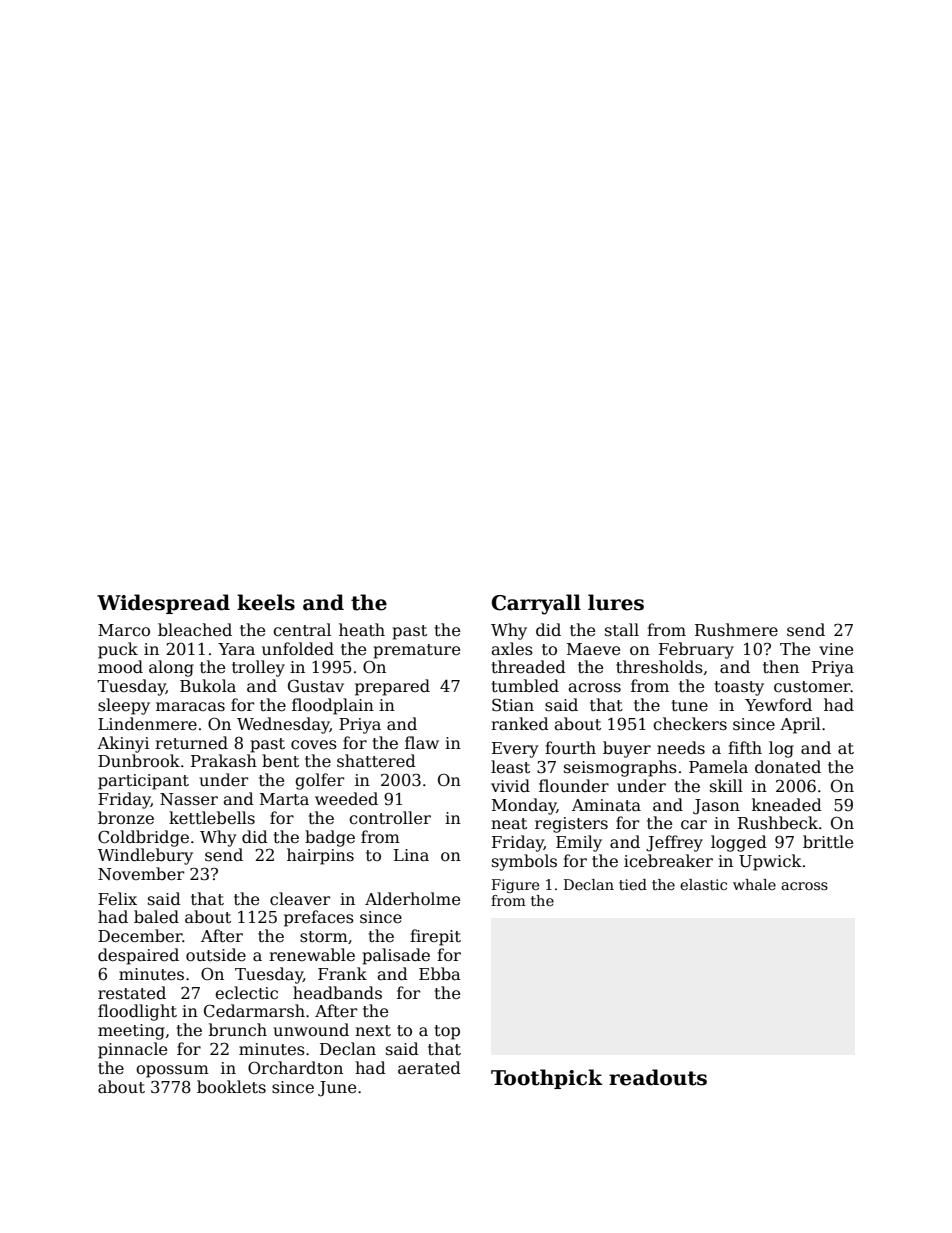 Image resolution: width=952 pixels, height=1233 pixels. I want to click on shattered, so click(376, 761).
